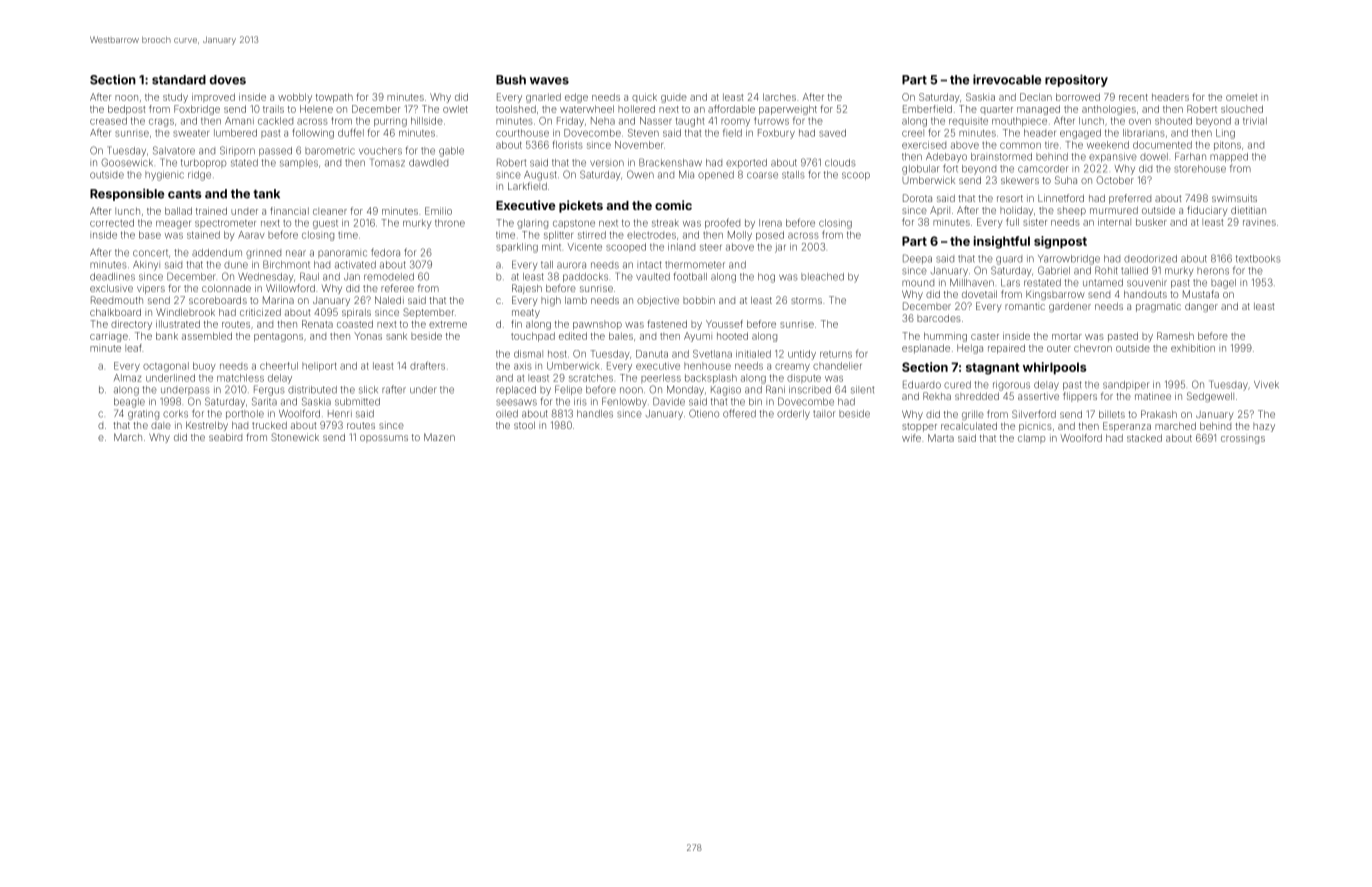  I want to click on Fergus, so click(269, 390).
